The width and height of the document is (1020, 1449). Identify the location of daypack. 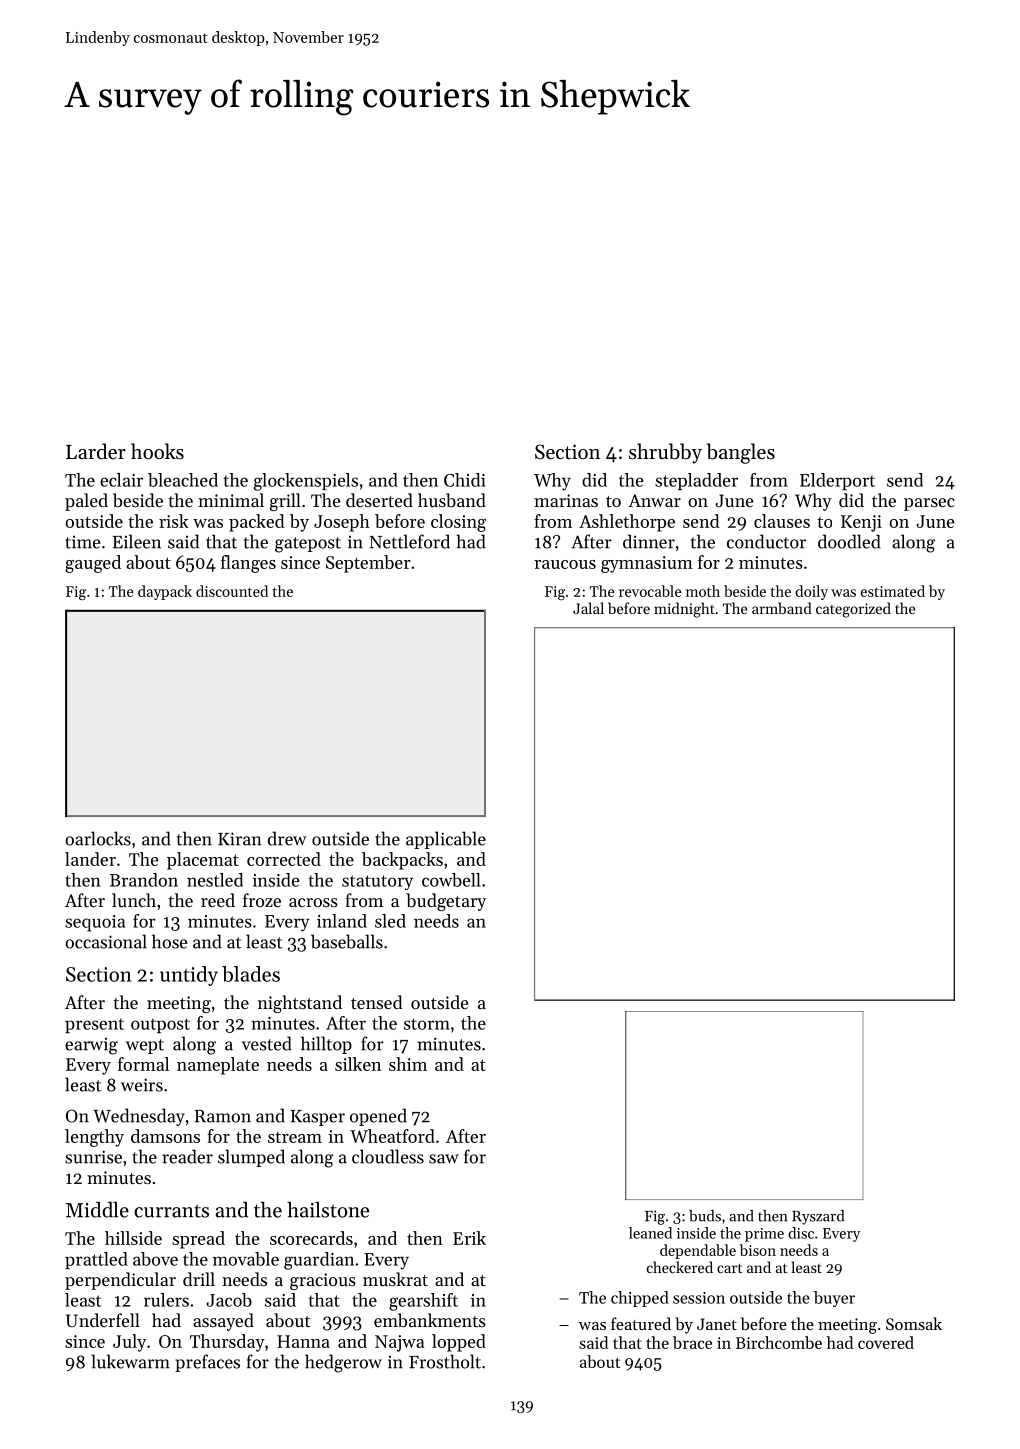
(165, 592).
